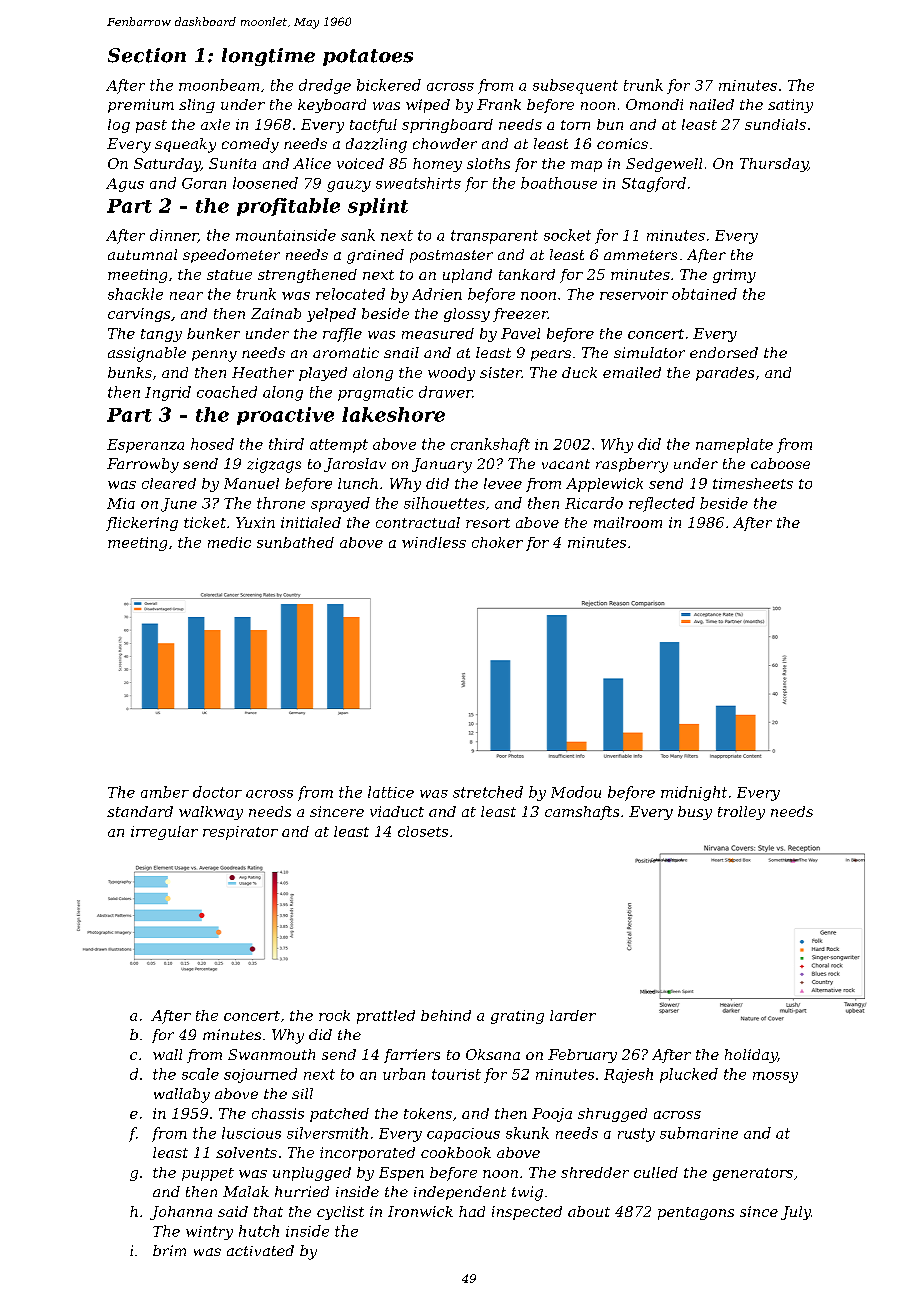 The height and width of the screenshot is (1308, 924). What do you see at coordinates (200, 1074) in the screenshot?
I see `scale` at bounding box center [200, 1074].
